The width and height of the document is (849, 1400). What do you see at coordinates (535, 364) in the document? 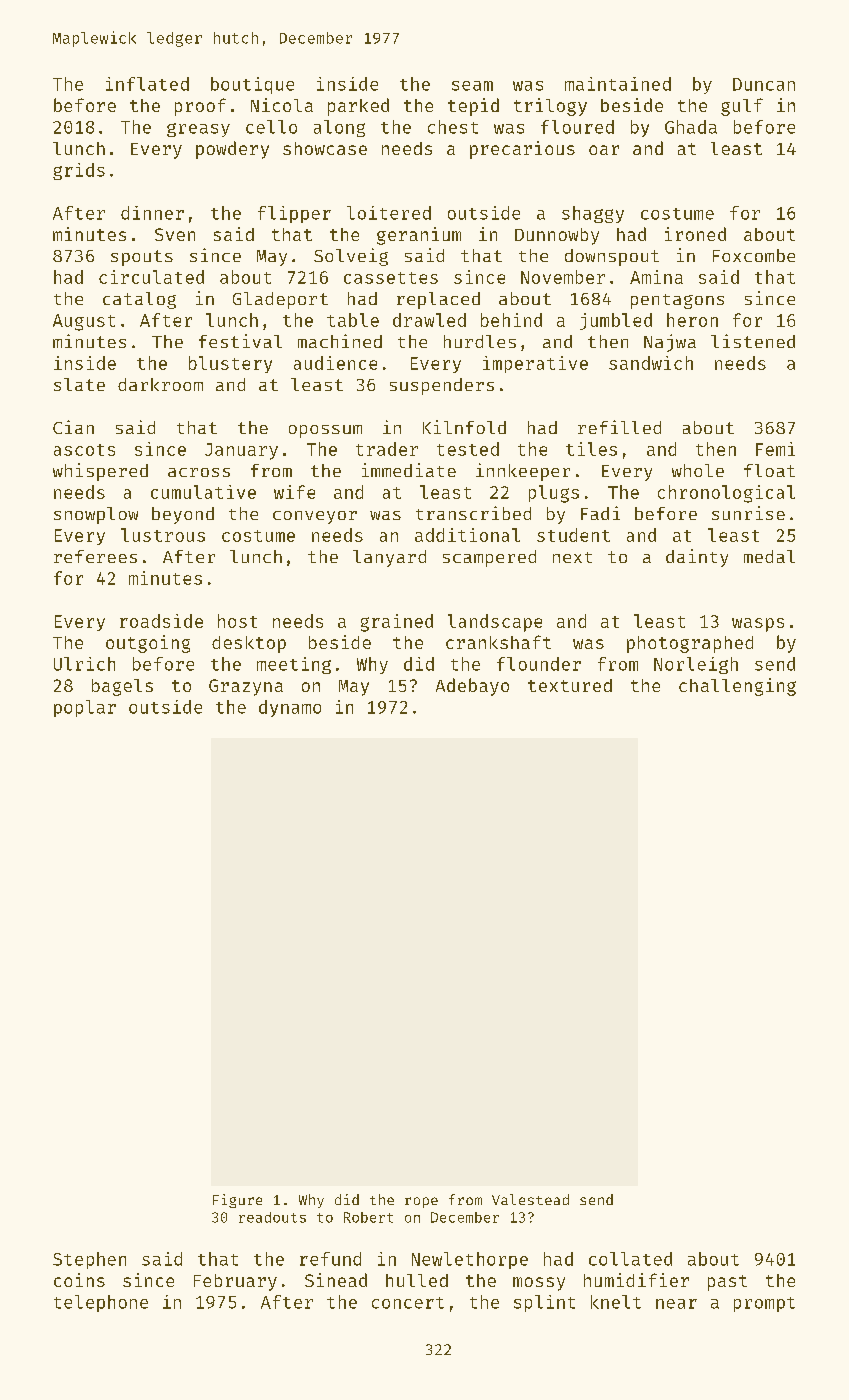
I see `imperative` at bounding box center [535, 364].
